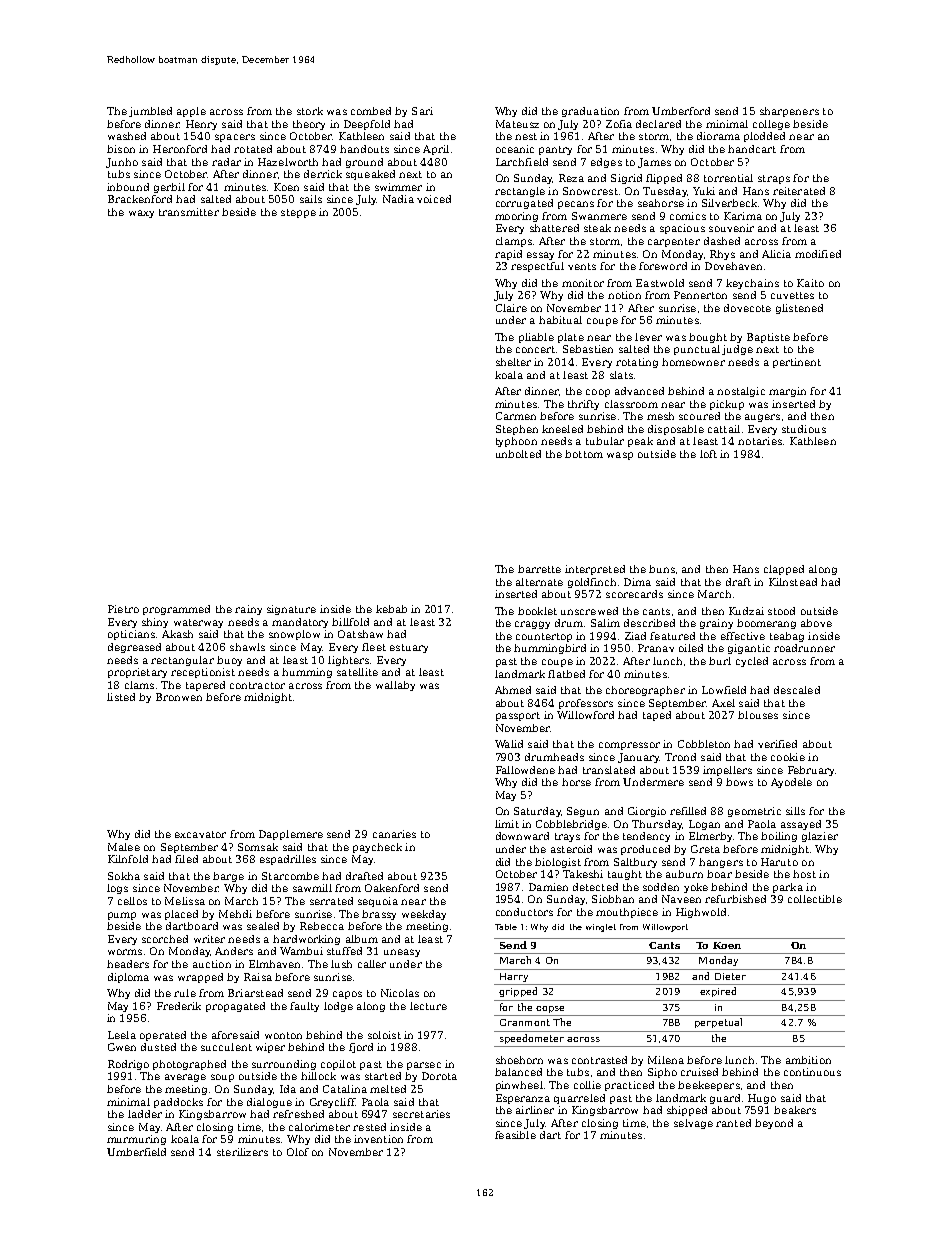  Describe the element at coordinates (123, 609) in the screenshot. I see `Pietro` at that location.
